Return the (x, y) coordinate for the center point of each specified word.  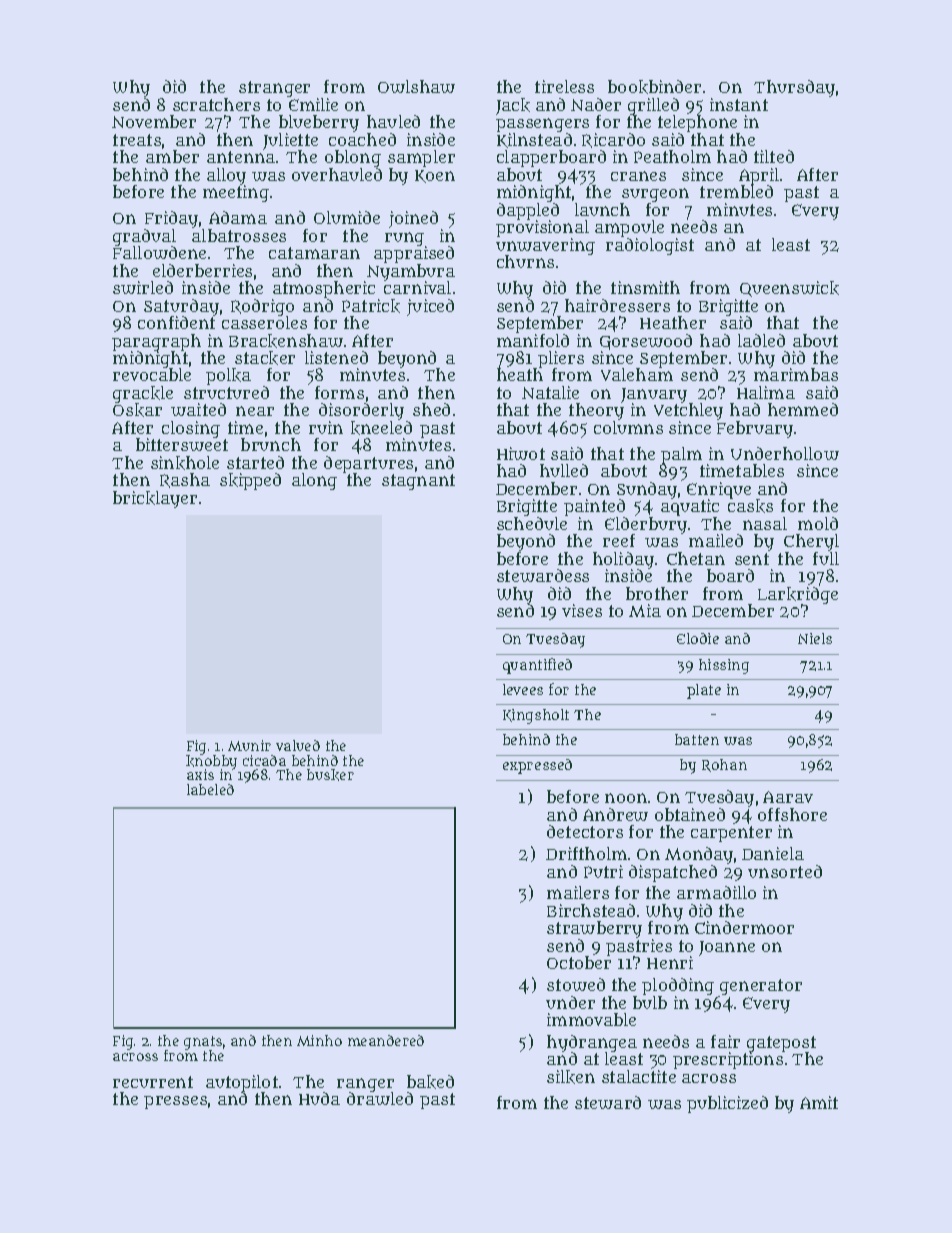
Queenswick (789, 289)
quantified (537, 666)
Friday (171, 219)
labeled (210, 789)
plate (704, 691)
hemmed (803, 409)
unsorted (785, 871)
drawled (380, 1098)
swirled (143, 287)
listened (336, 357)
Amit (819, 1102)
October (579, 963)
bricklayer (155, 499)
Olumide (347, 217)
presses (175, 1102)
